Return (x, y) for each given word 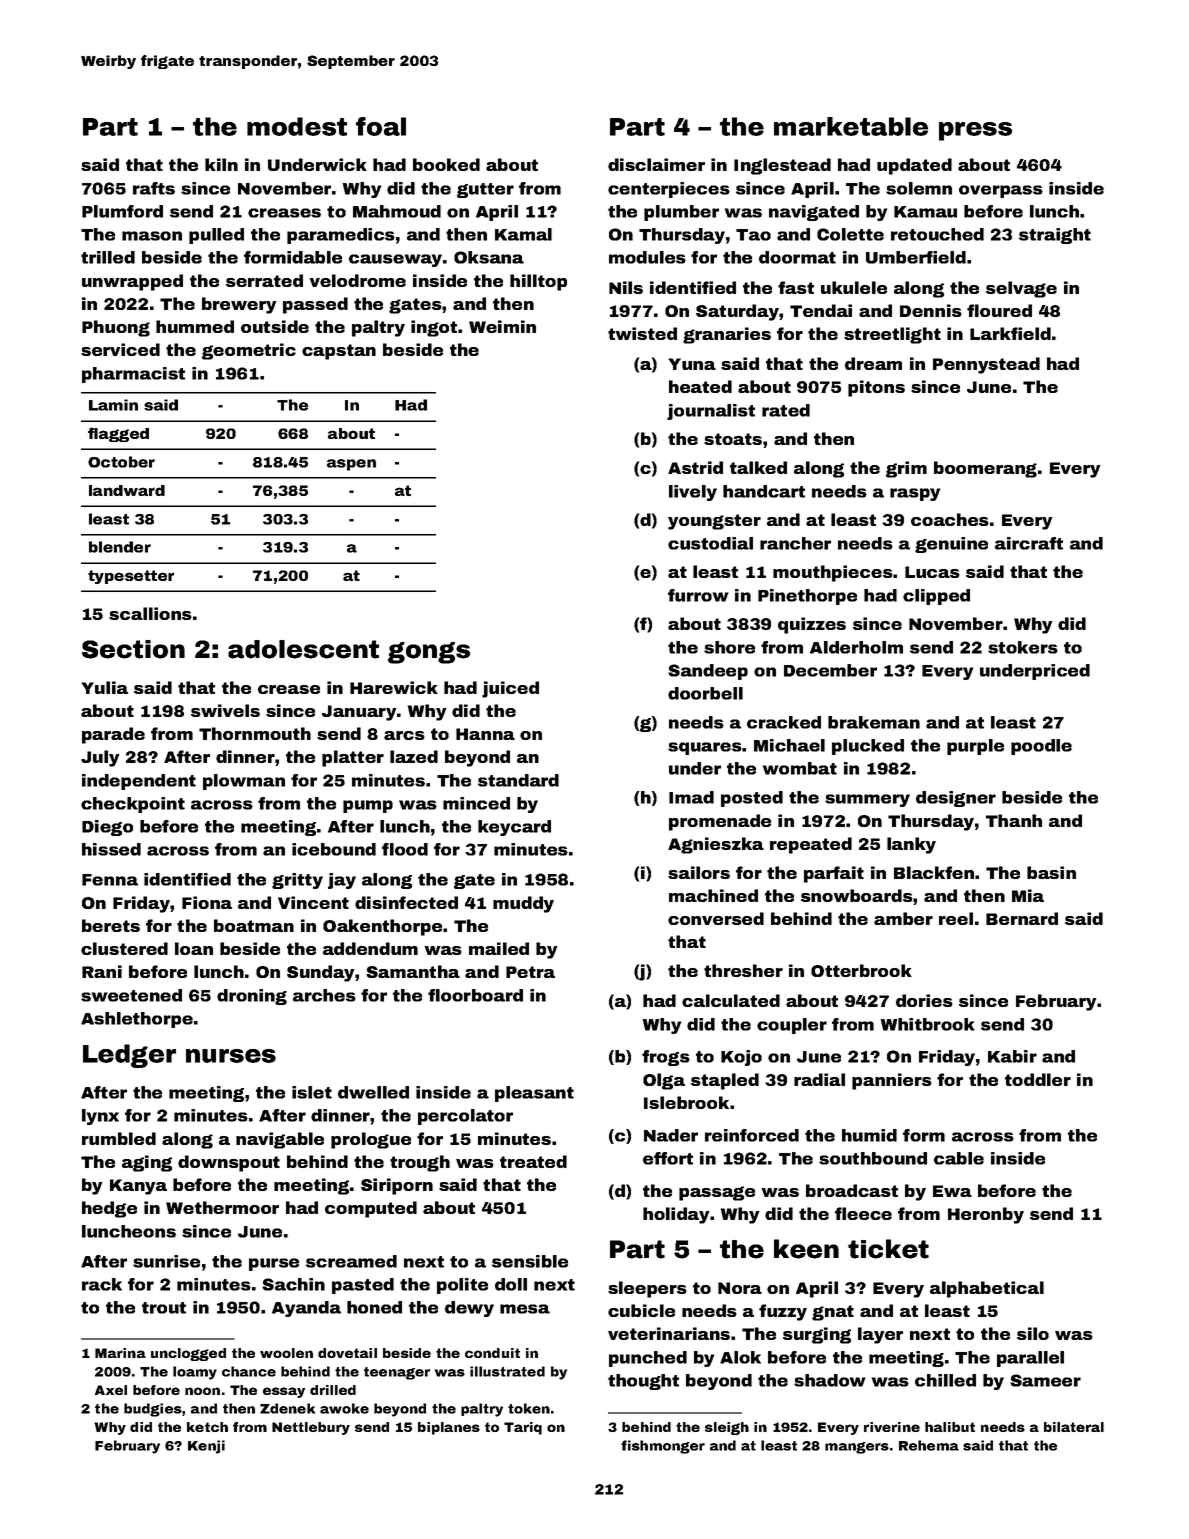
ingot (434, 328)
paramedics (341, 236)
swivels (225, 710)
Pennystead (986, 365)
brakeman (874, 722)
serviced (120, 349)
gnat (833, 1313)
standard (518, 780)
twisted (642, 333)
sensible (530, 1261)
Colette (850, 234)
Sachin (293, 1284)
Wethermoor (222, 1207)
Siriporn (397, 1186)
